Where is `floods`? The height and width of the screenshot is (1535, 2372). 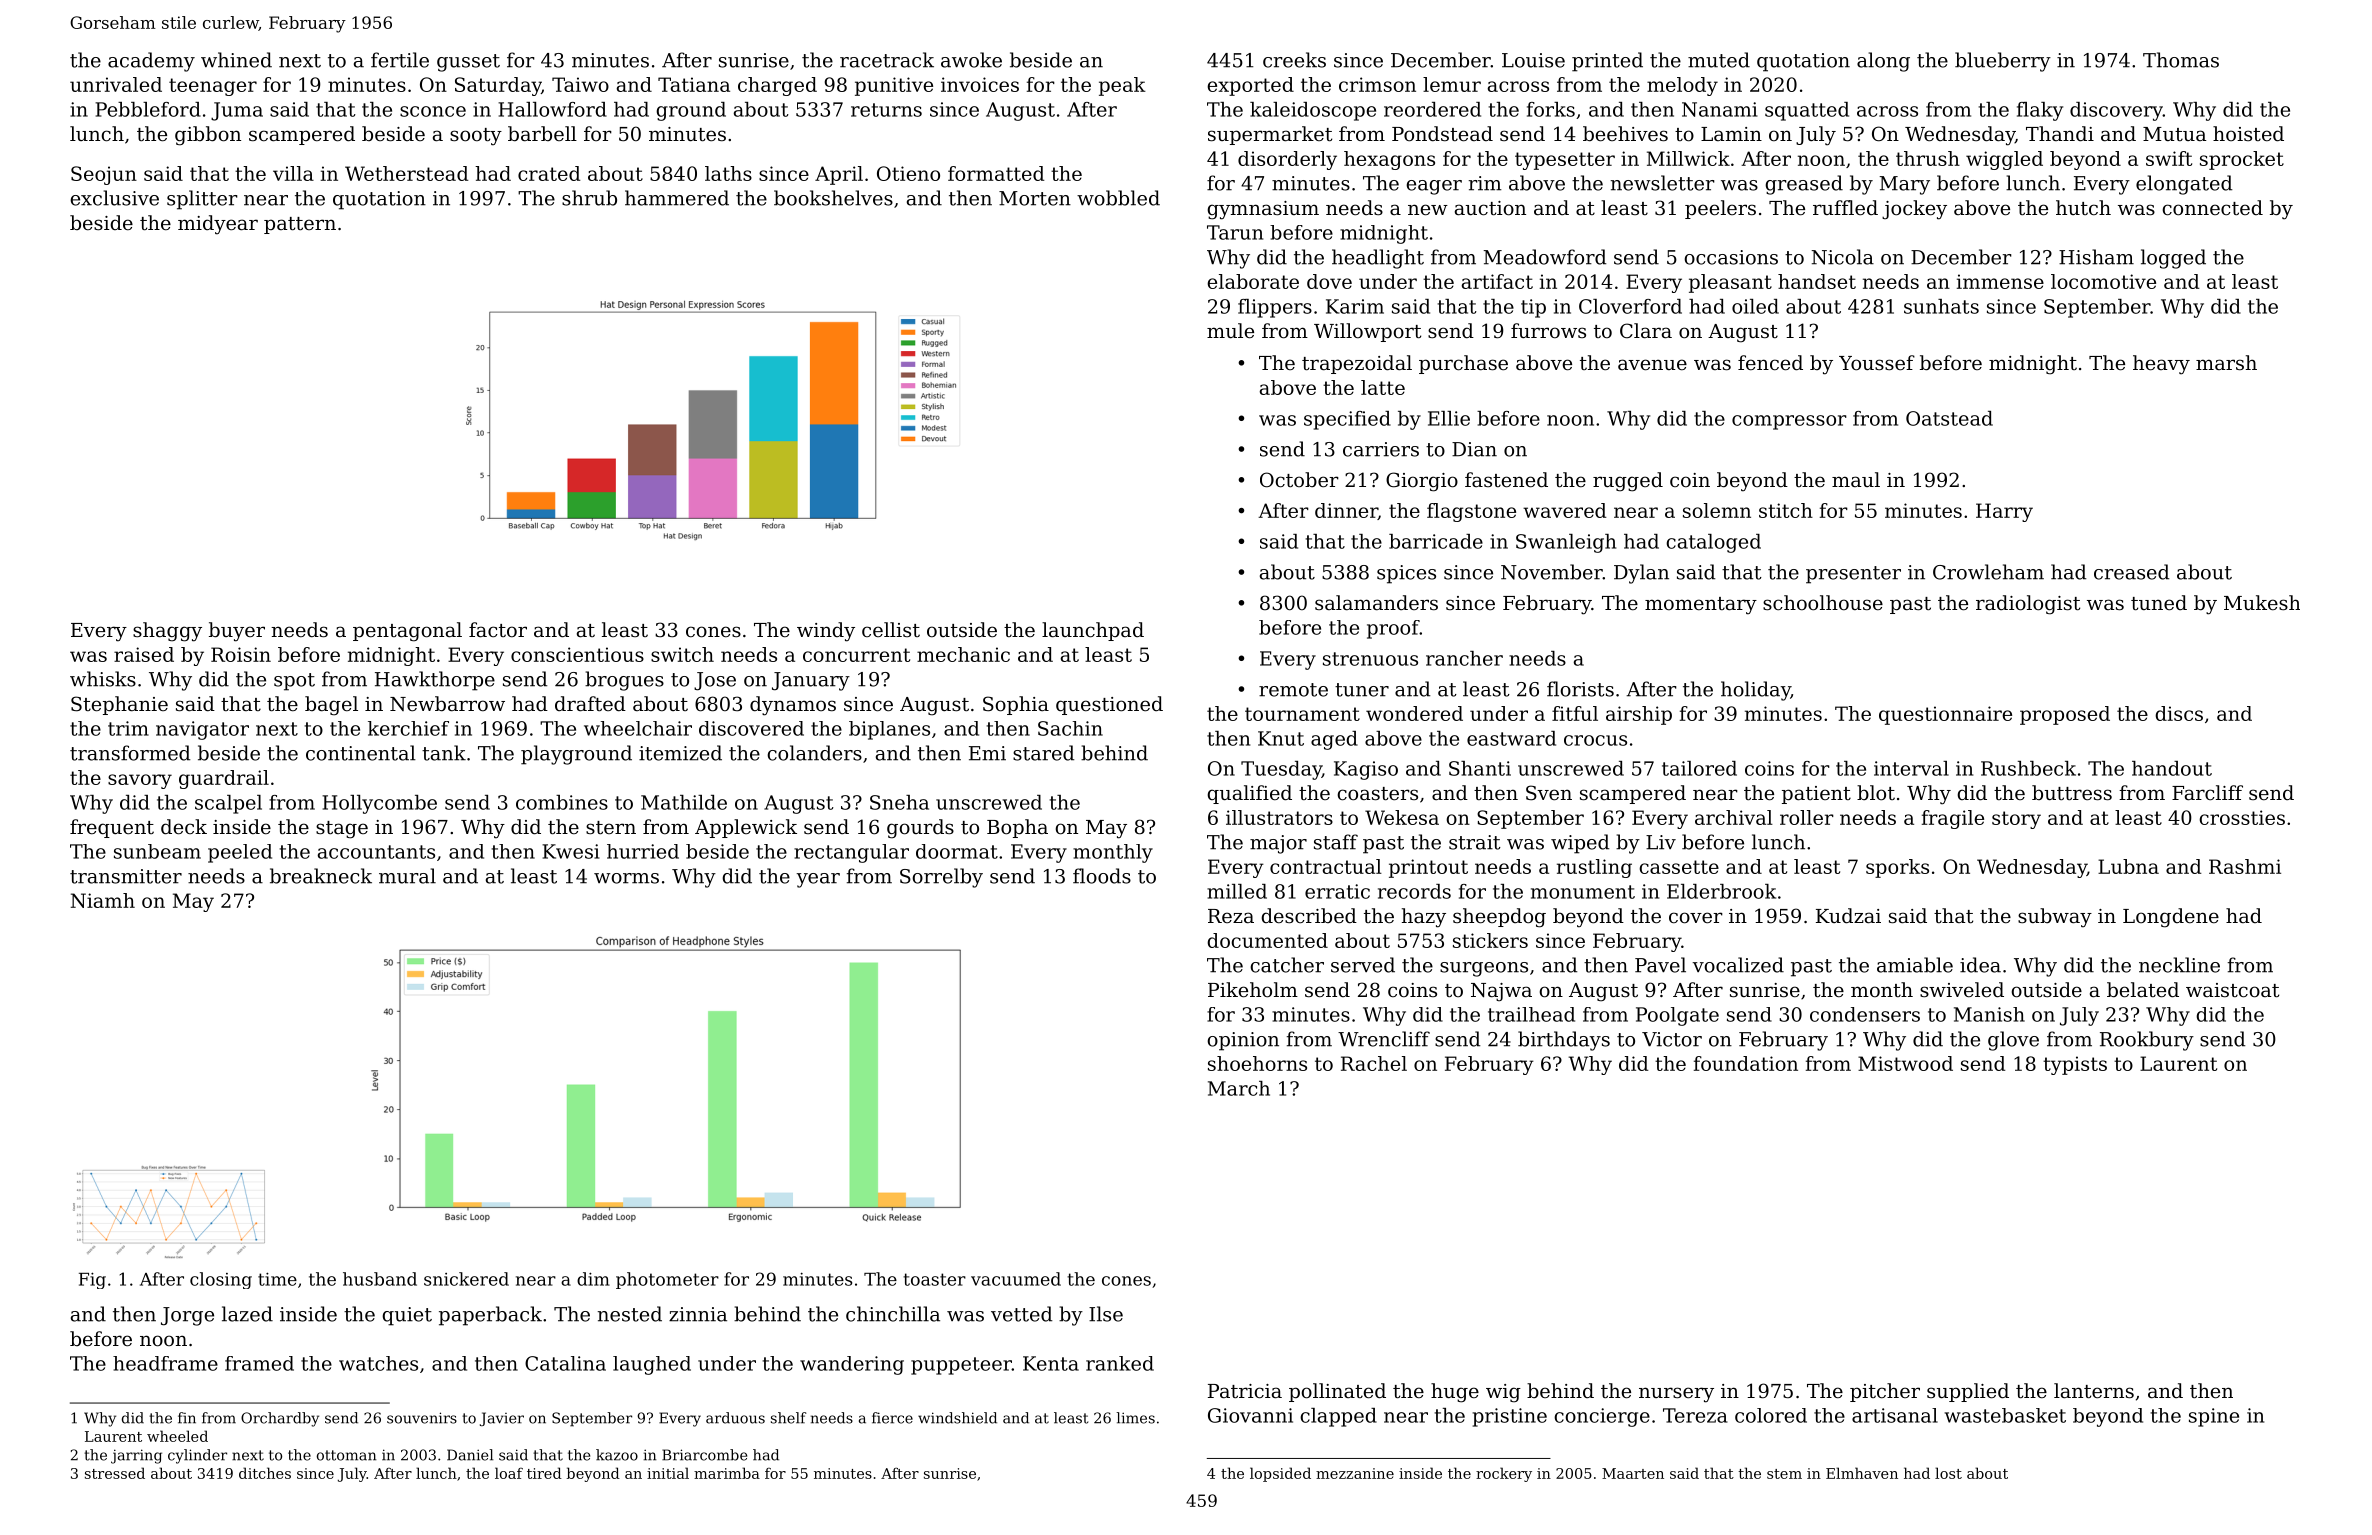
floods is located at coordinates (1102, 876).
